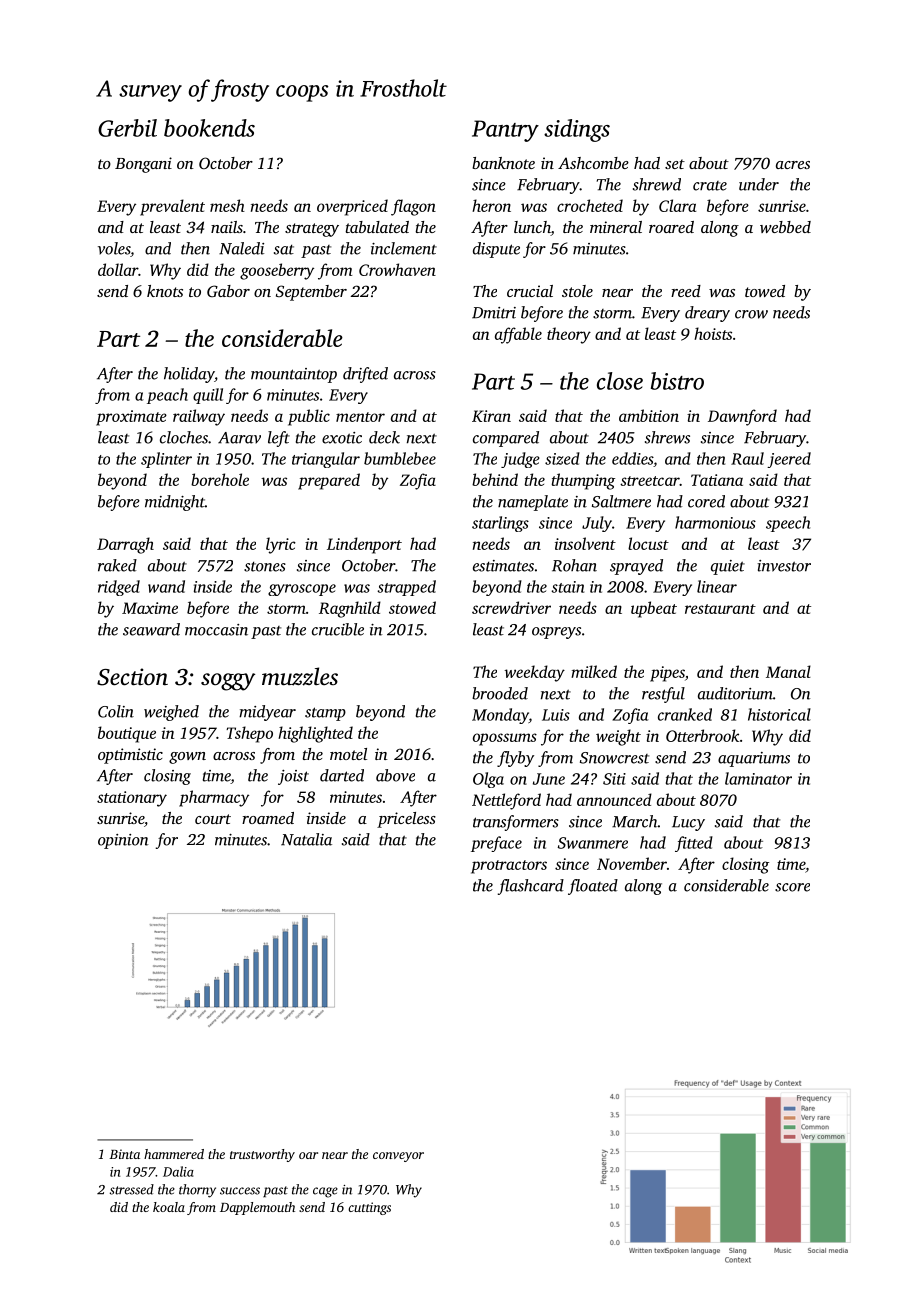  Describe the element at coordinates (342, 775) in the document. I see `darted` at that location.
